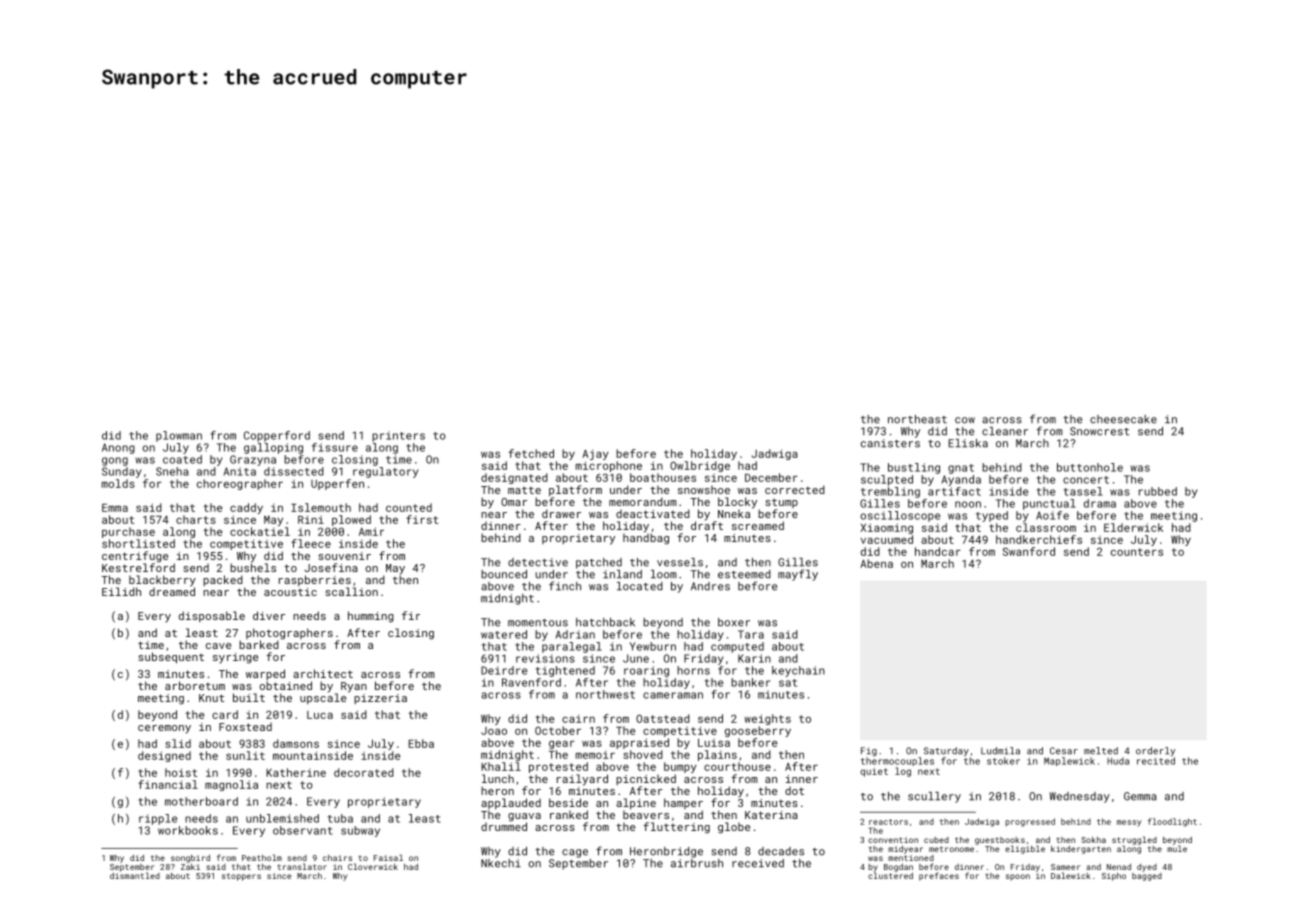  What do you see at coordinates (890, 443) in the image?
I see `canisters` at bounding box center [890, 443].
